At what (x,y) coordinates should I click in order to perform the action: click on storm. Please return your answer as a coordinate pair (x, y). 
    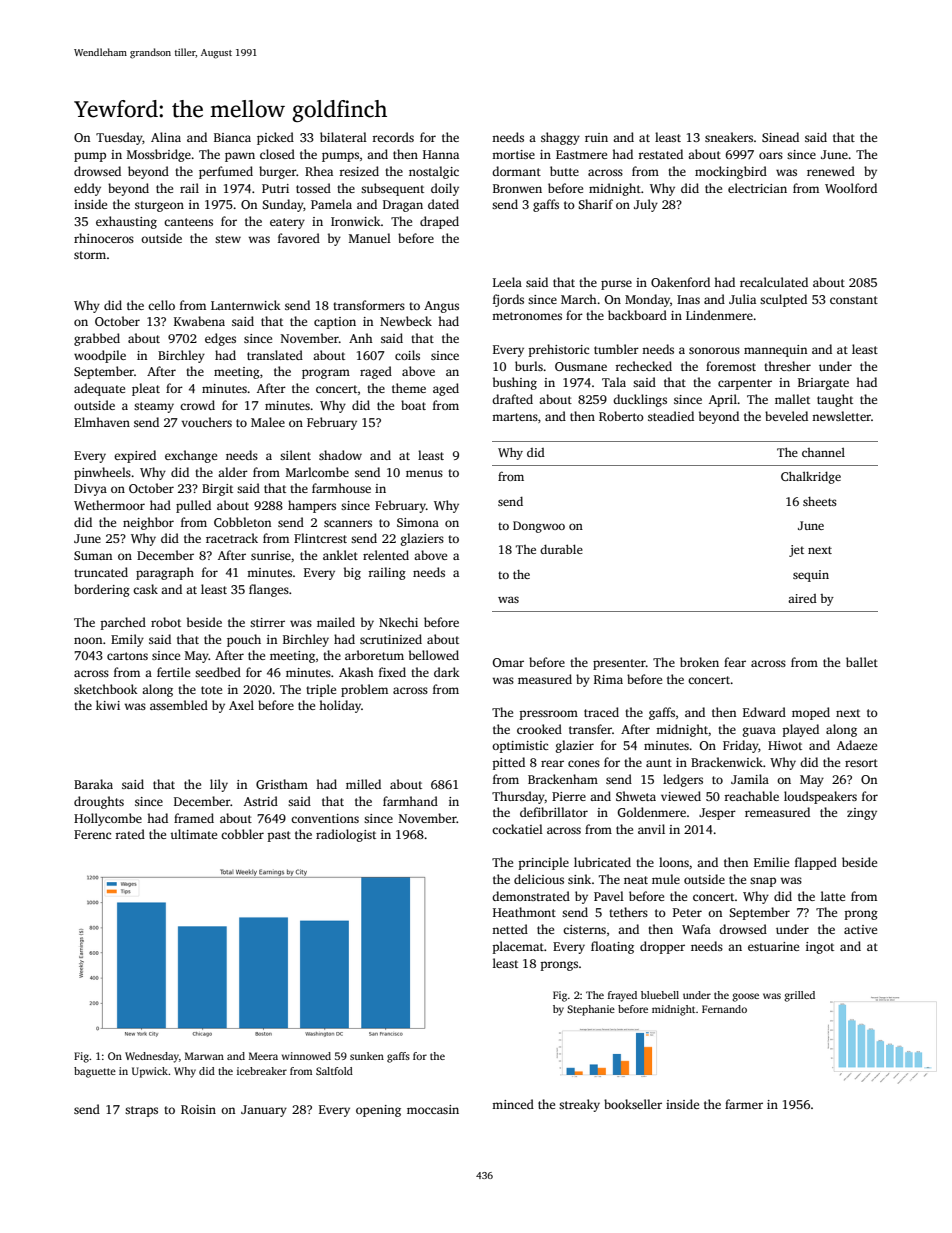
    Looking at the image, I should click on (90, 255).
